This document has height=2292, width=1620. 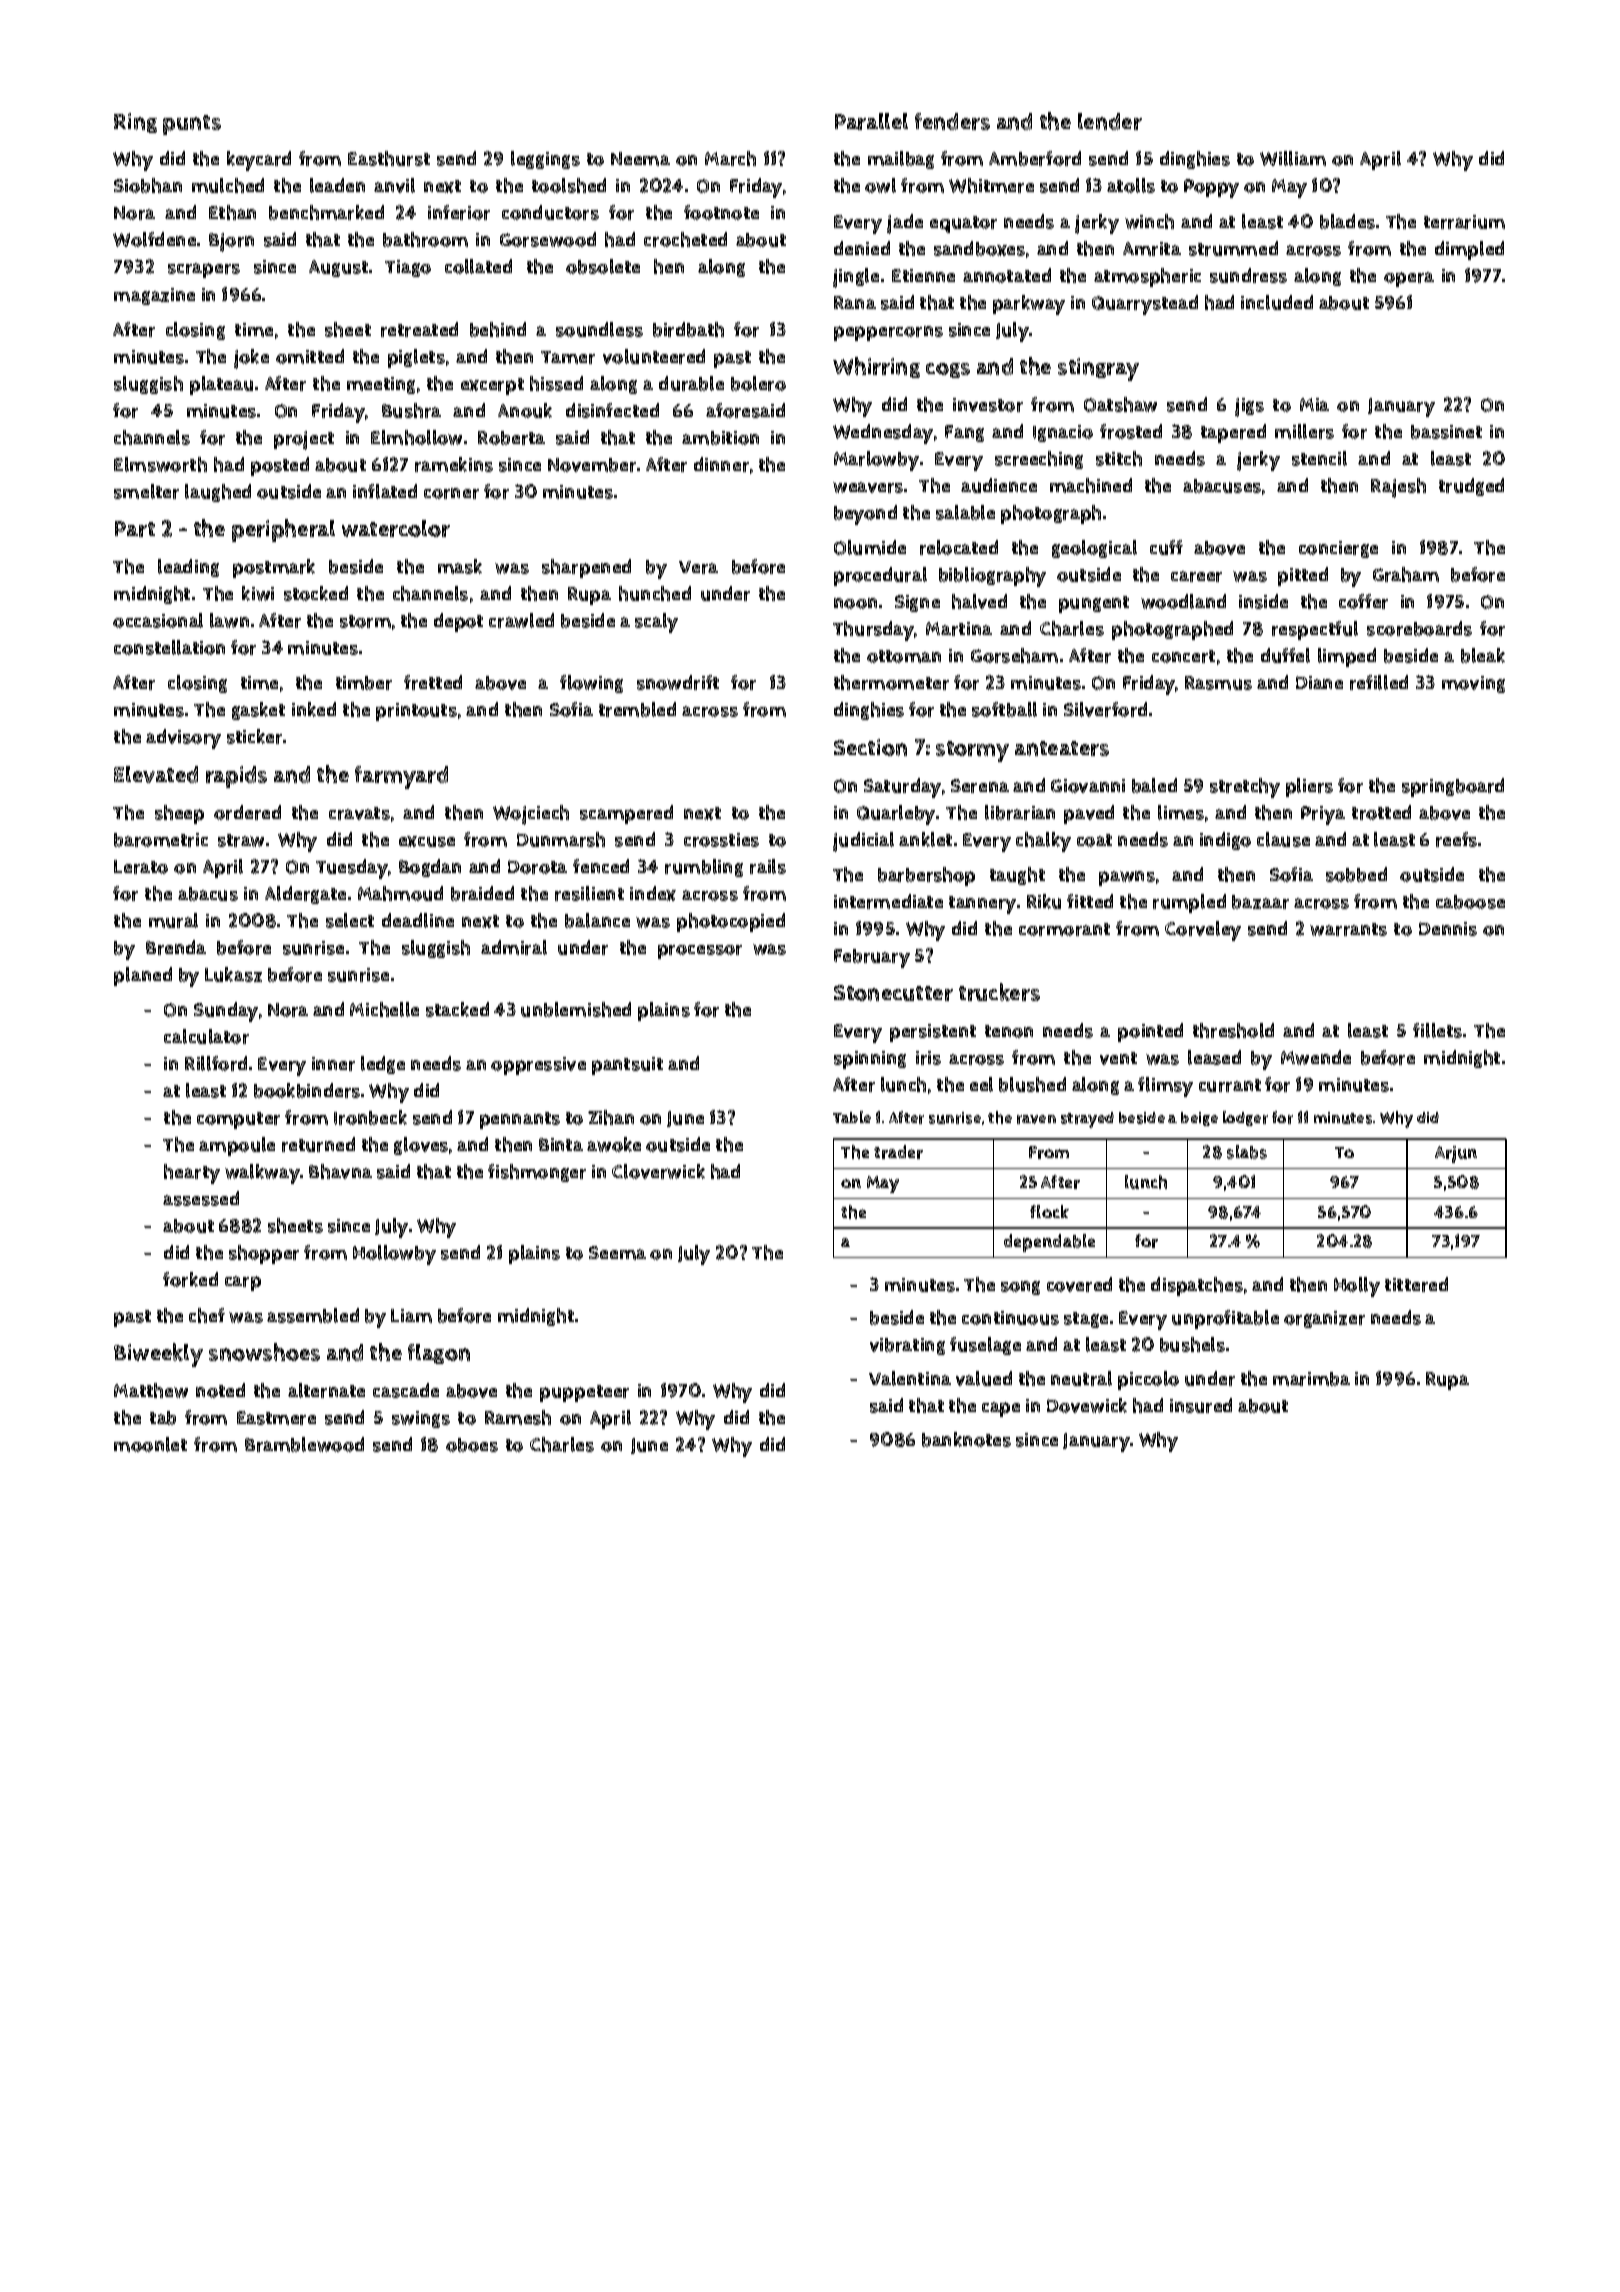 What do you see at coordinates (226, 1012) in the document?
I see `Sunday` at bounding box center [226, 1012].
